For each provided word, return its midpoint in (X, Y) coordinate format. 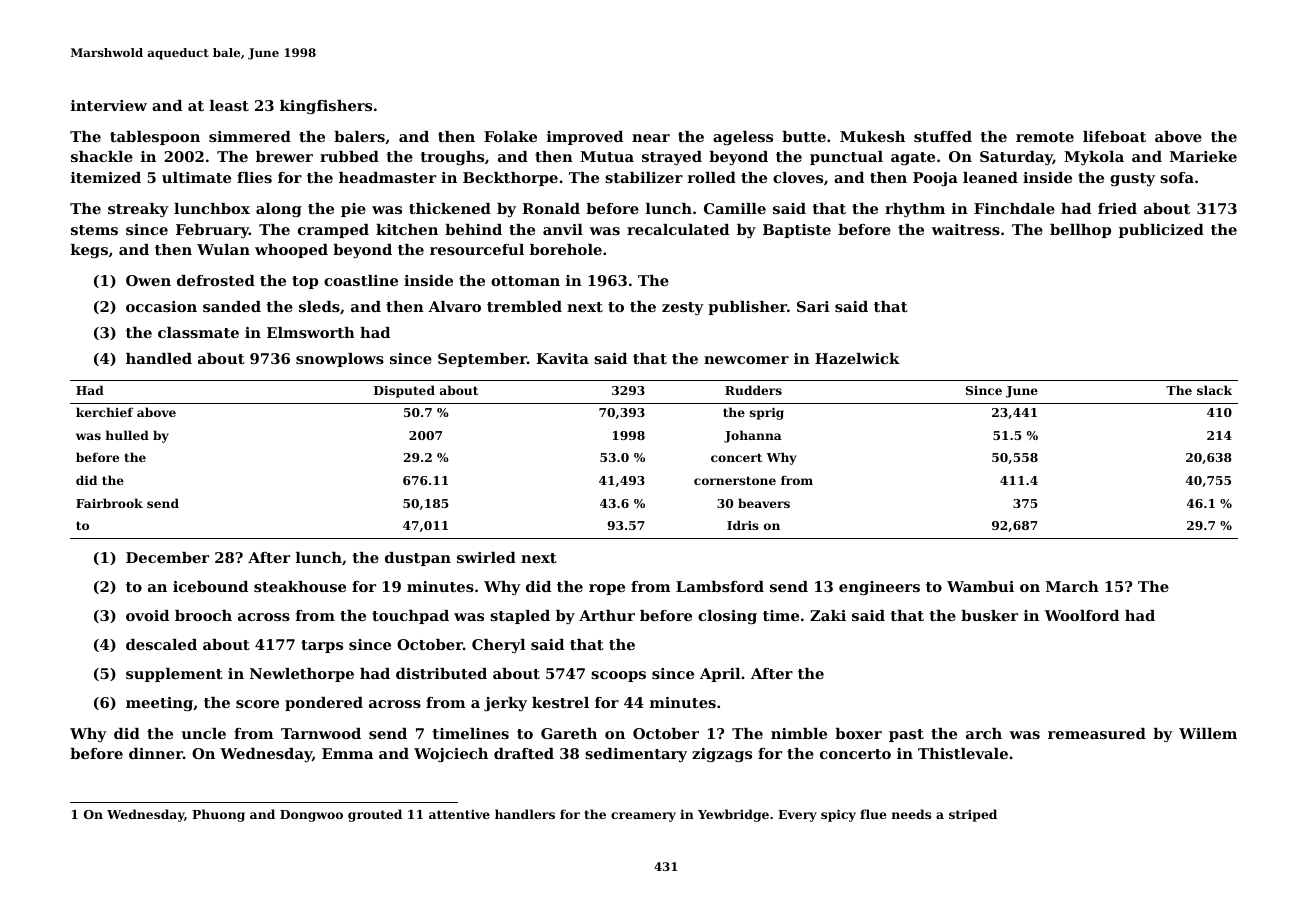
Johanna (753, 436)
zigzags (722, 755)
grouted (375, 815)
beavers (764, 503)
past (906, 735)
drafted (524, 753)
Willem (1208, 733)
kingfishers (326, 107)
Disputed (404, 391)
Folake (510, 136)
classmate (198, 332)
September (482, 360)
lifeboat (1114, 136)
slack (1214, 390)
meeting (159, 704)
